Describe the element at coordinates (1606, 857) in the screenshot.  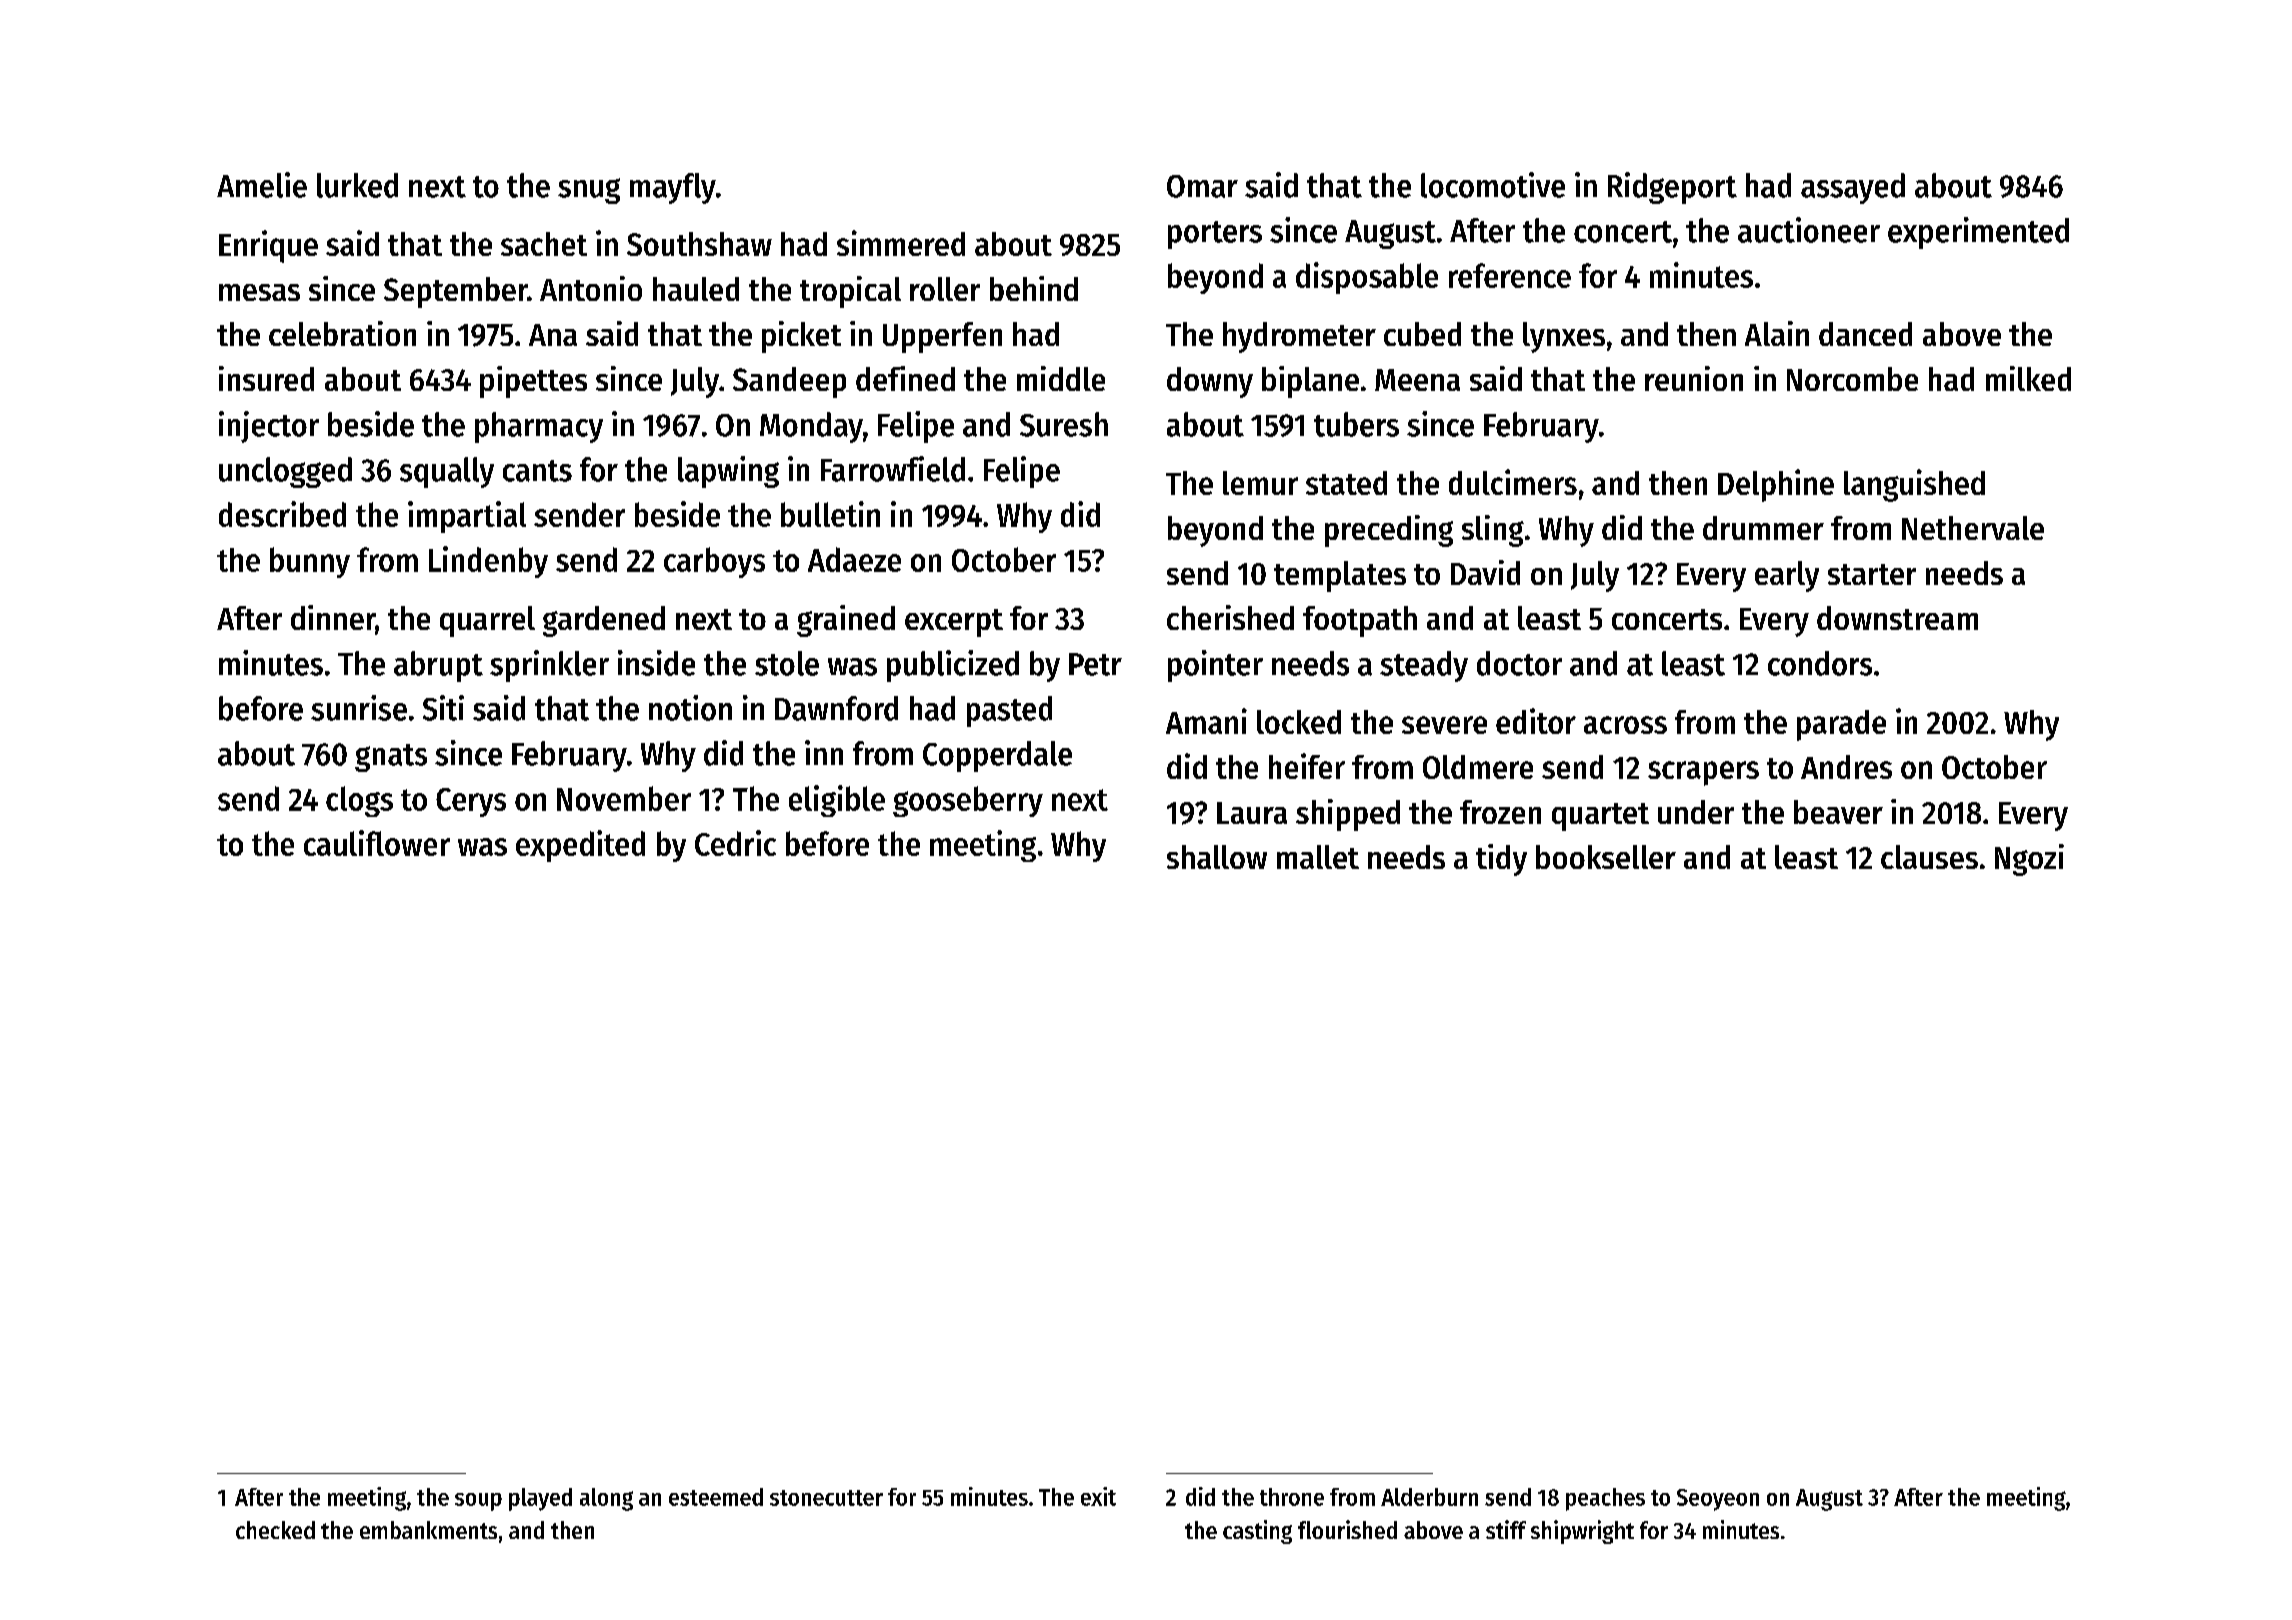
I see `bookseller` at that location.
